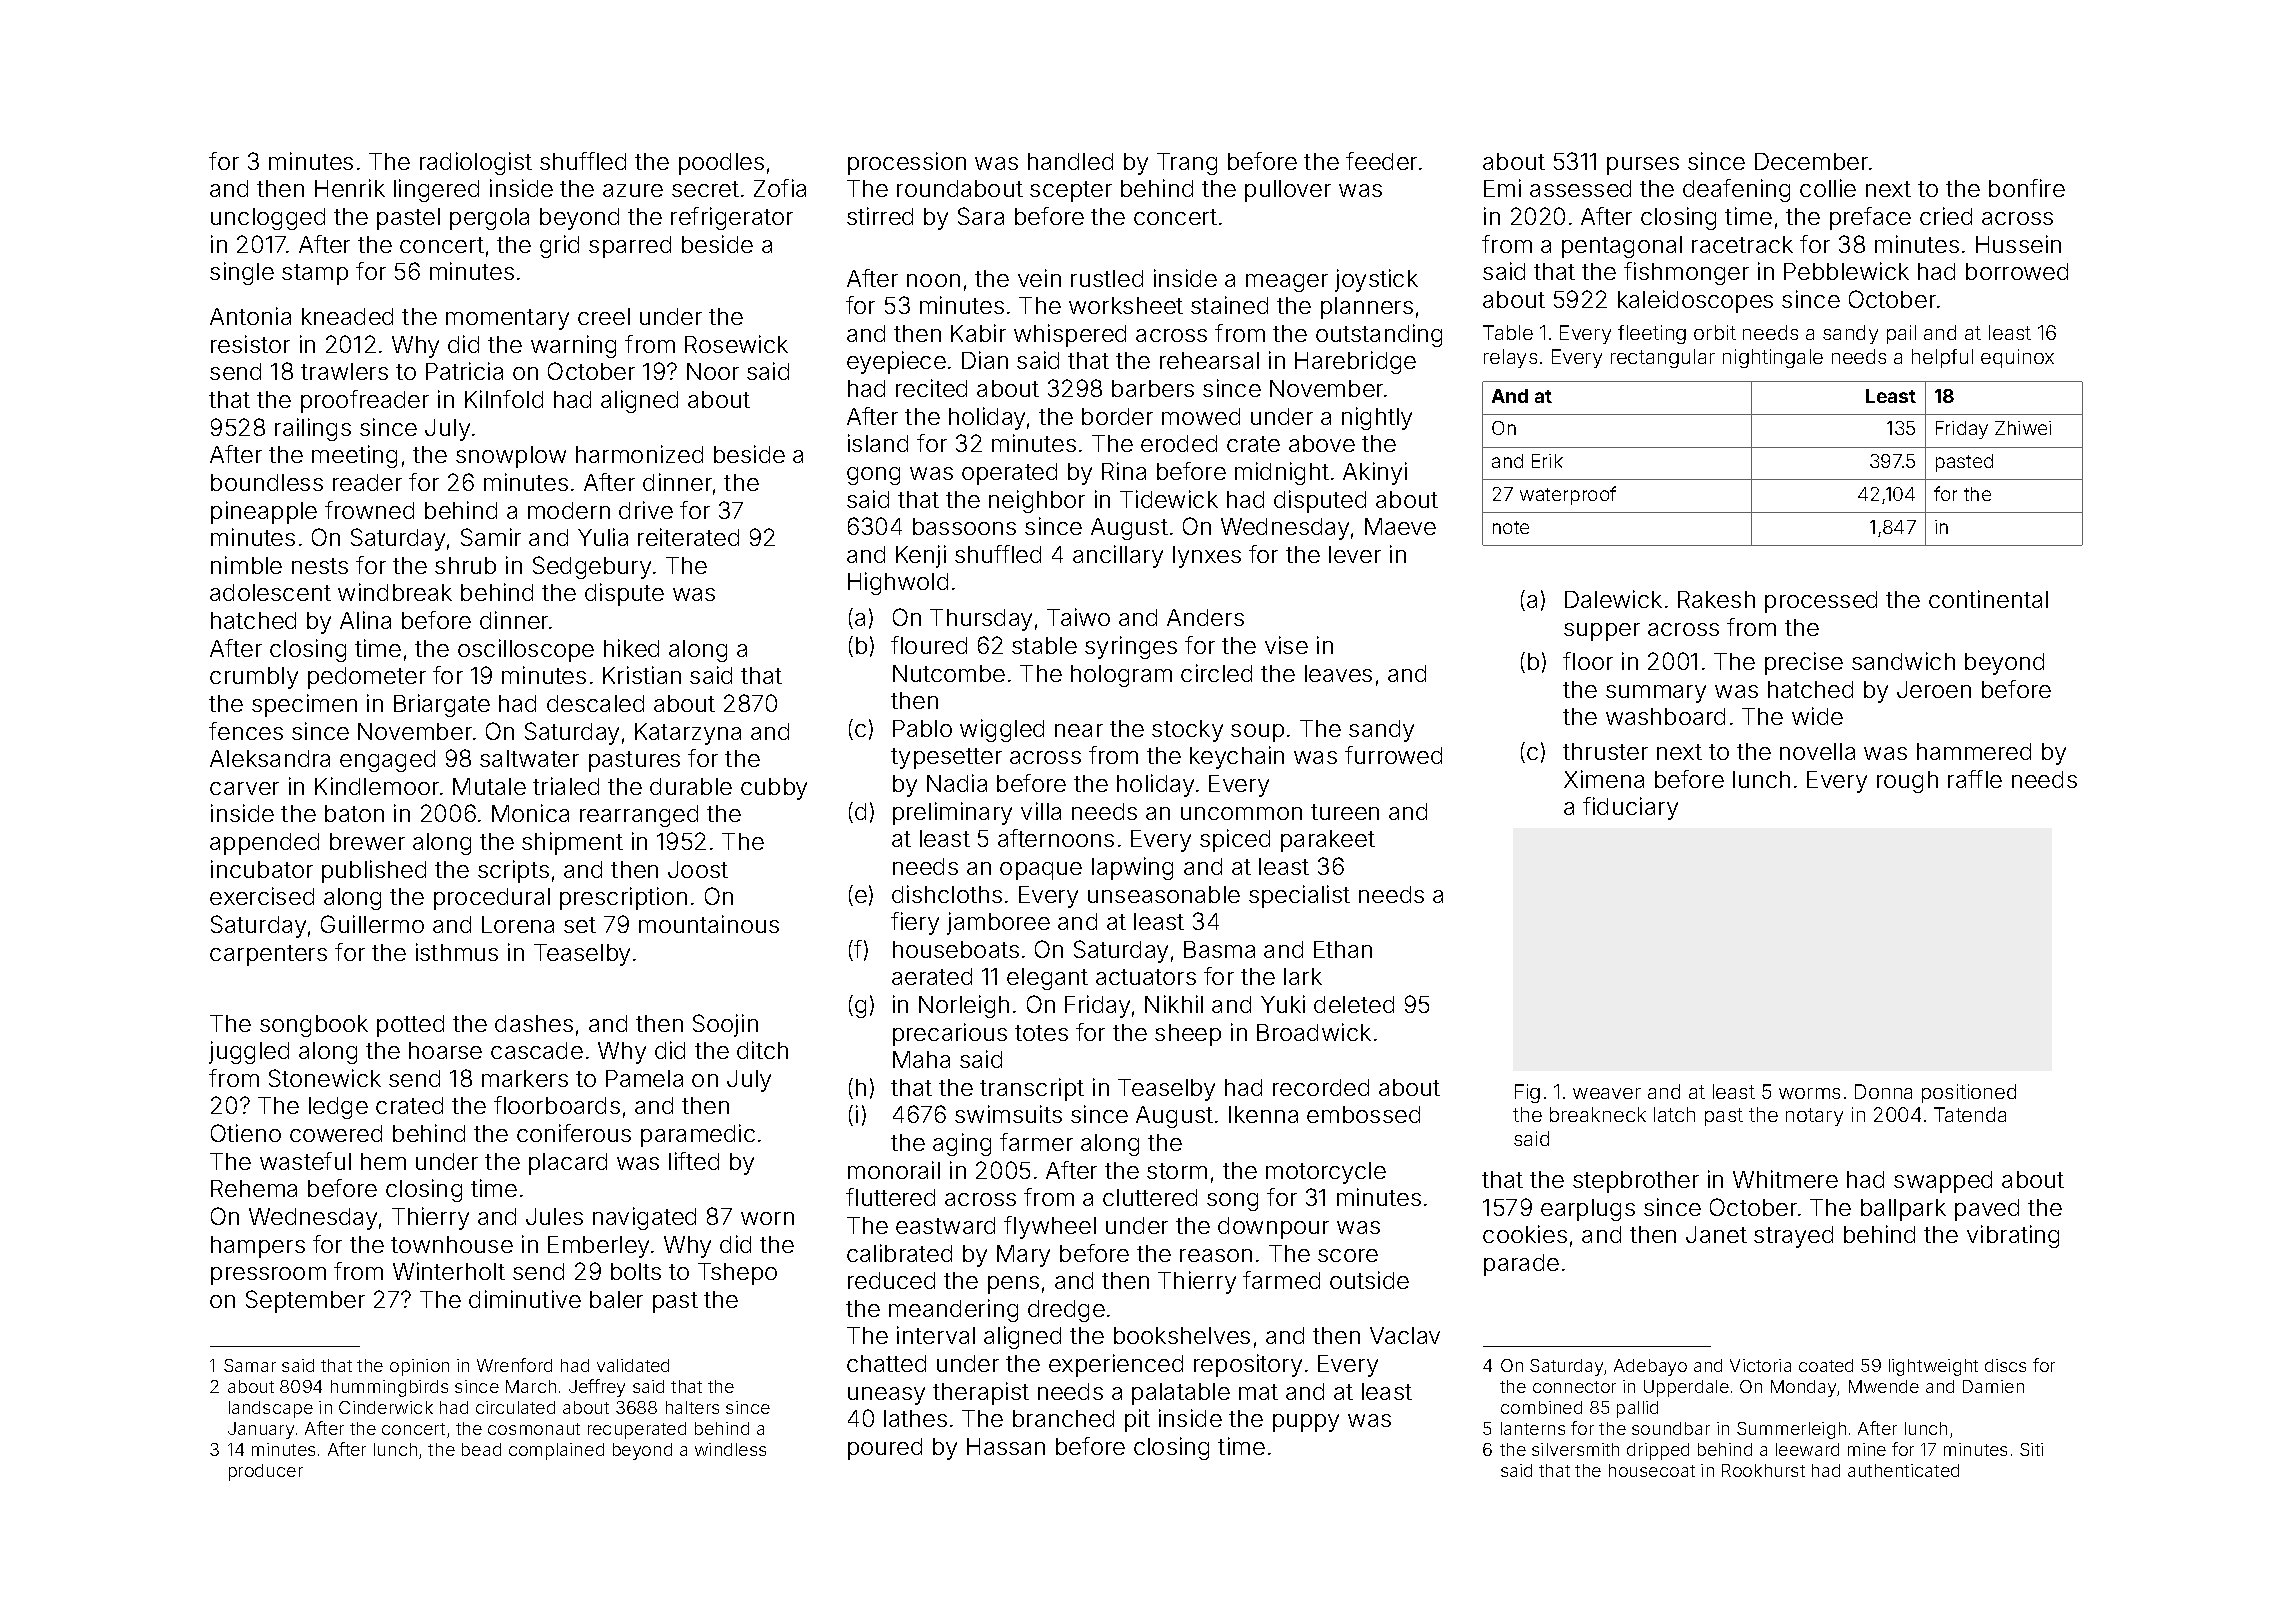 The image size is (2292, 1620). Describe the element at coordinates (721, 164) in the document. I see `poodles` at that location.
